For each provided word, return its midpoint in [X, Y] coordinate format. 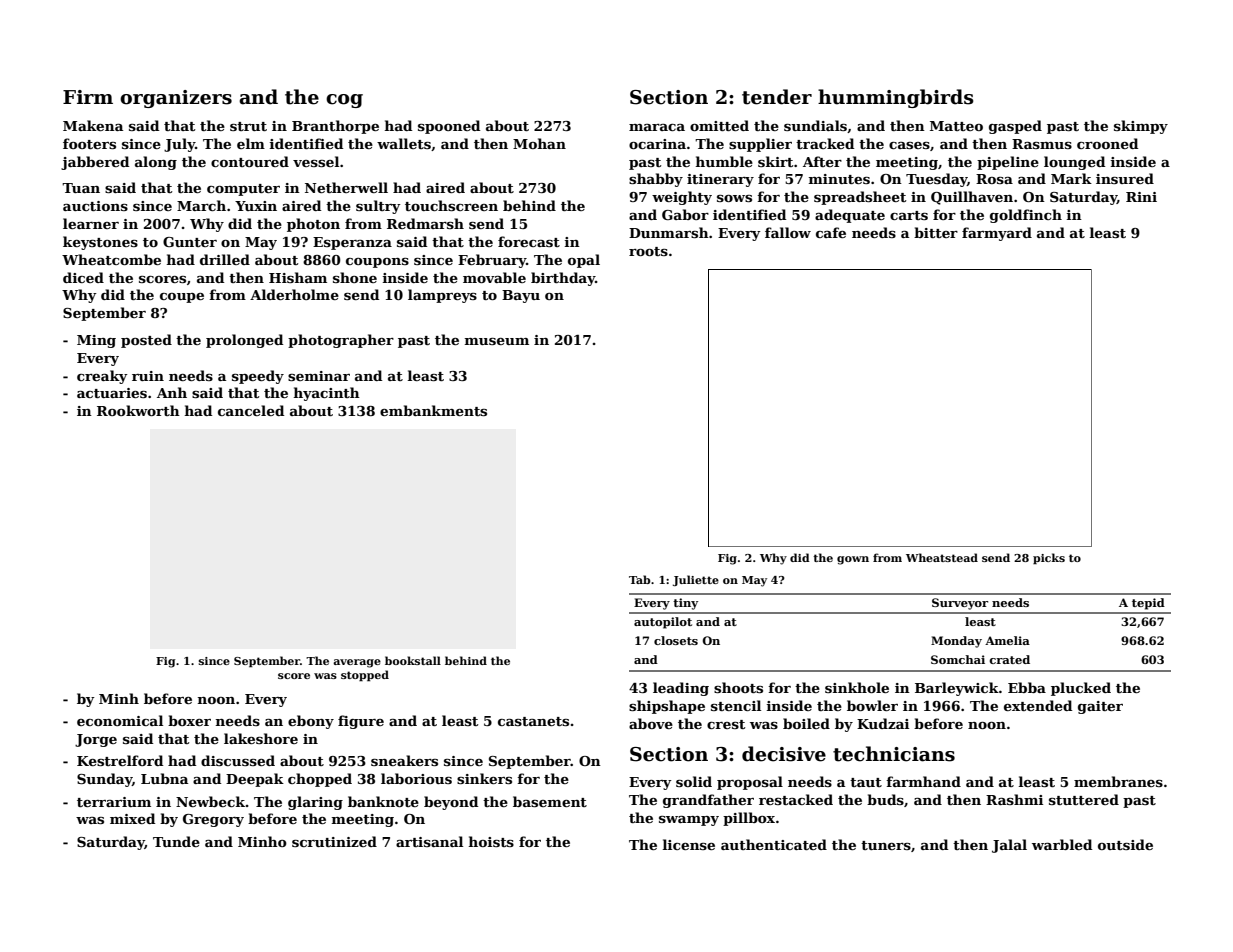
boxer [189, 720]
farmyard [997, 234]
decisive [784, 754]
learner [91, 223]
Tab [640, 579]
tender [777, 97]
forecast [529, 241]
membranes [1118, 781]
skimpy [1141, 127]
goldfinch [1026, 216]
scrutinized [334, 841]
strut [248, 126]
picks [1049, 559]
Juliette [696, 580]
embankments [433, 410]
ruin [148, 376]
